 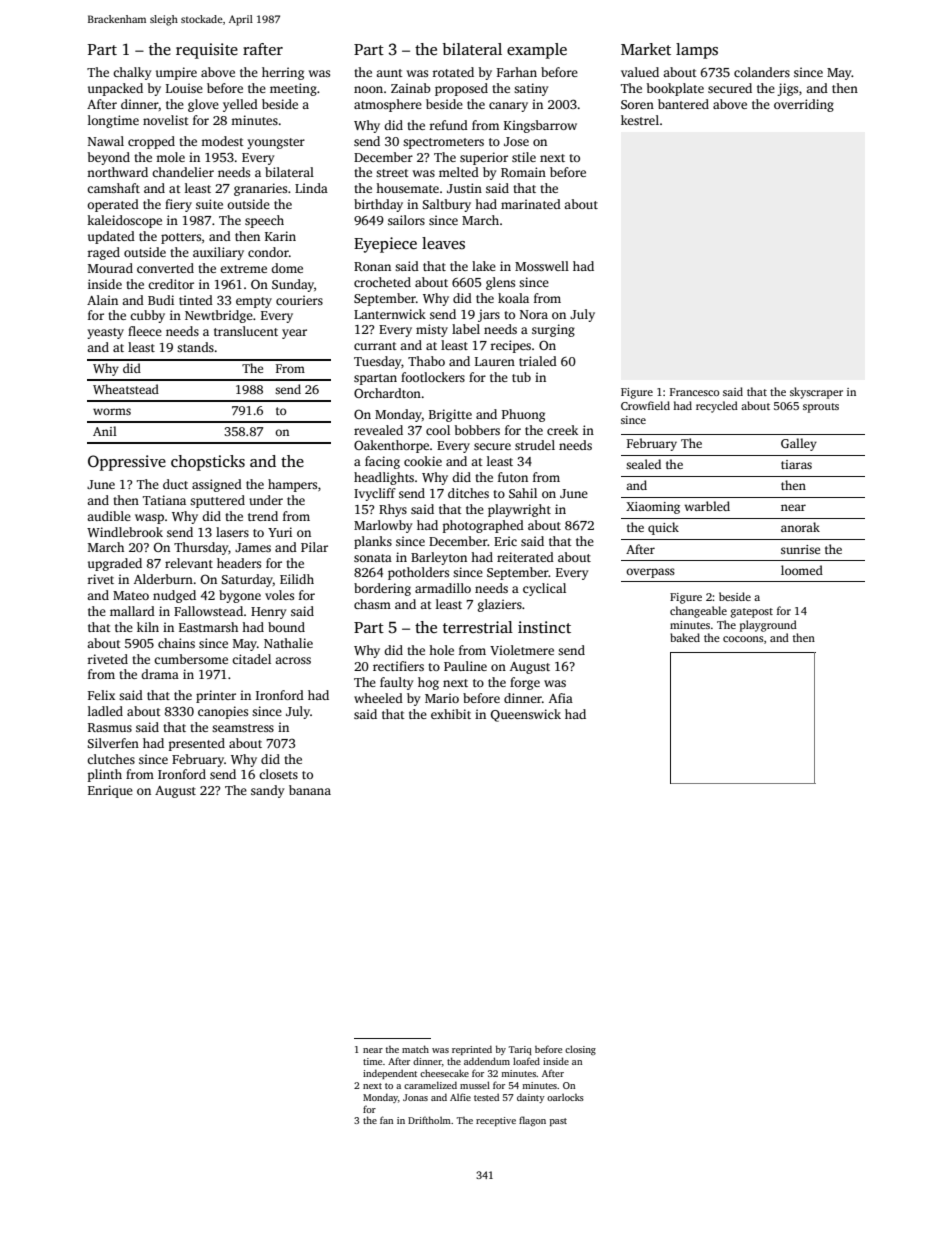 I want to click on cyclical, so click(x=544, y=589).
